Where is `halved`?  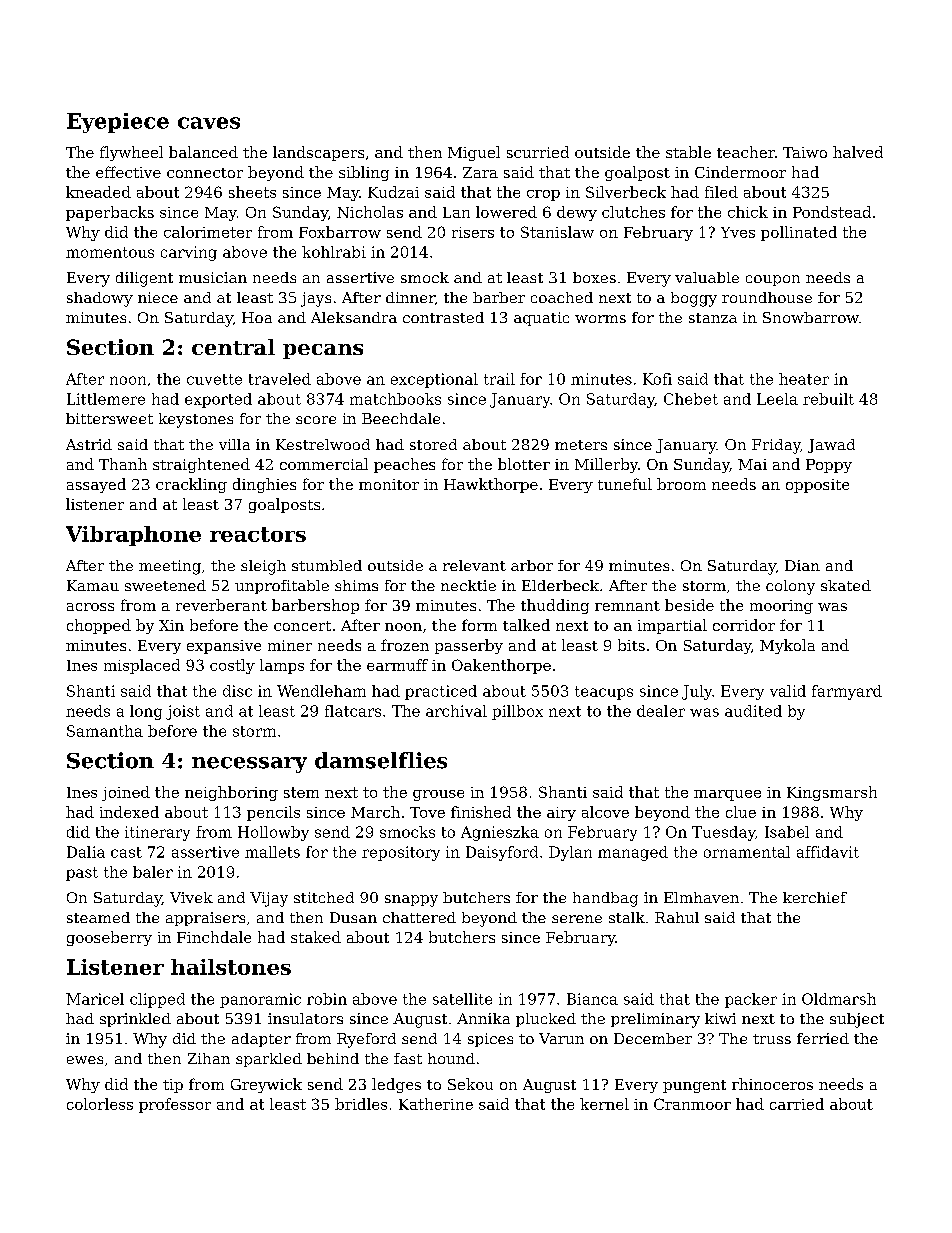
halved is located at coordinates (858, 152).
